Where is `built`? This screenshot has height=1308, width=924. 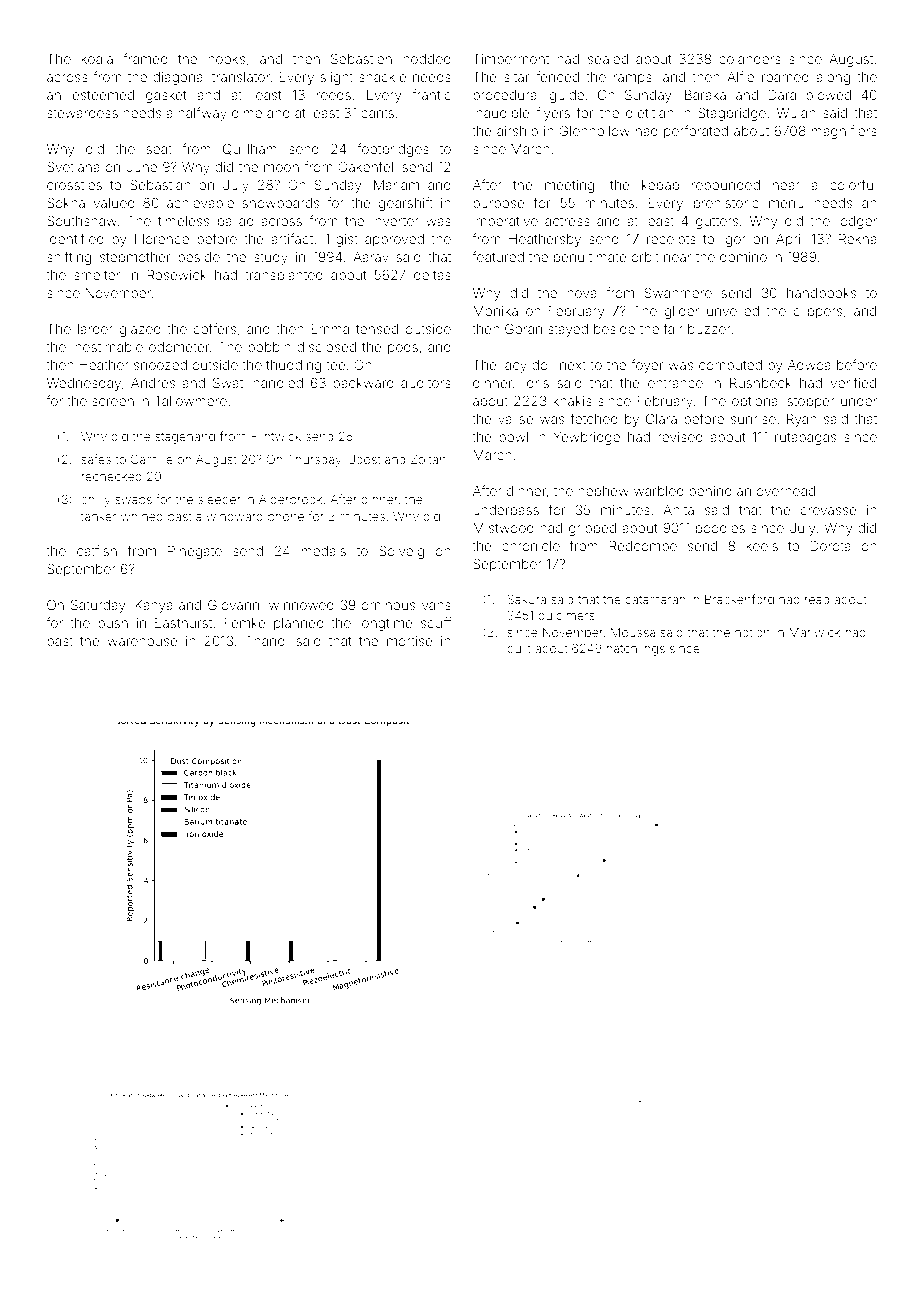
built is located at coordinates (519, 648).
